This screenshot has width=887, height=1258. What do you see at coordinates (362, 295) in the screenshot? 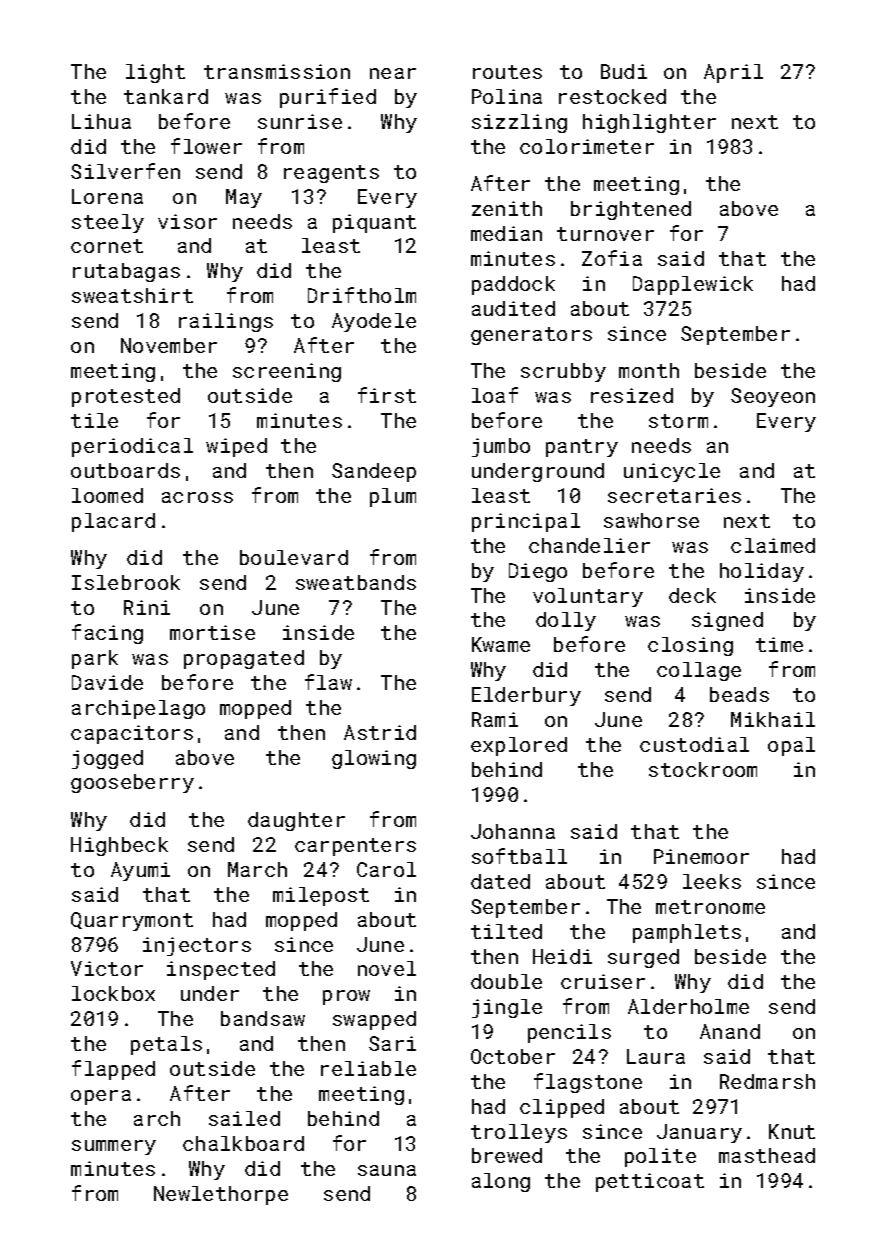
I see `Driftholm` at bounding box center [362, 295].
